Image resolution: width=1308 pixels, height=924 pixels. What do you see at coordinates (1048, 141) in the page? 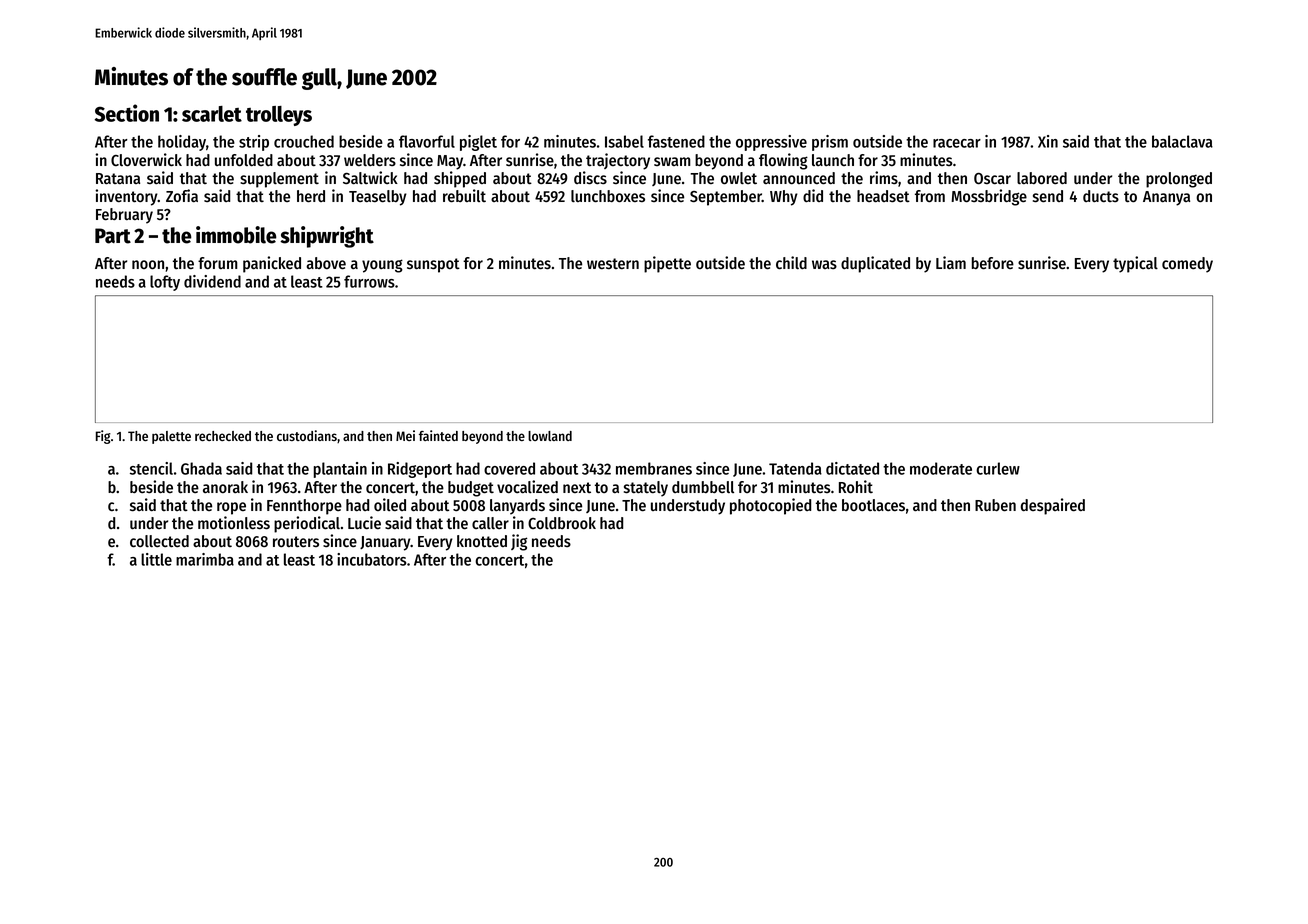
I see `Xin` at bounding box center [1048, 141].
